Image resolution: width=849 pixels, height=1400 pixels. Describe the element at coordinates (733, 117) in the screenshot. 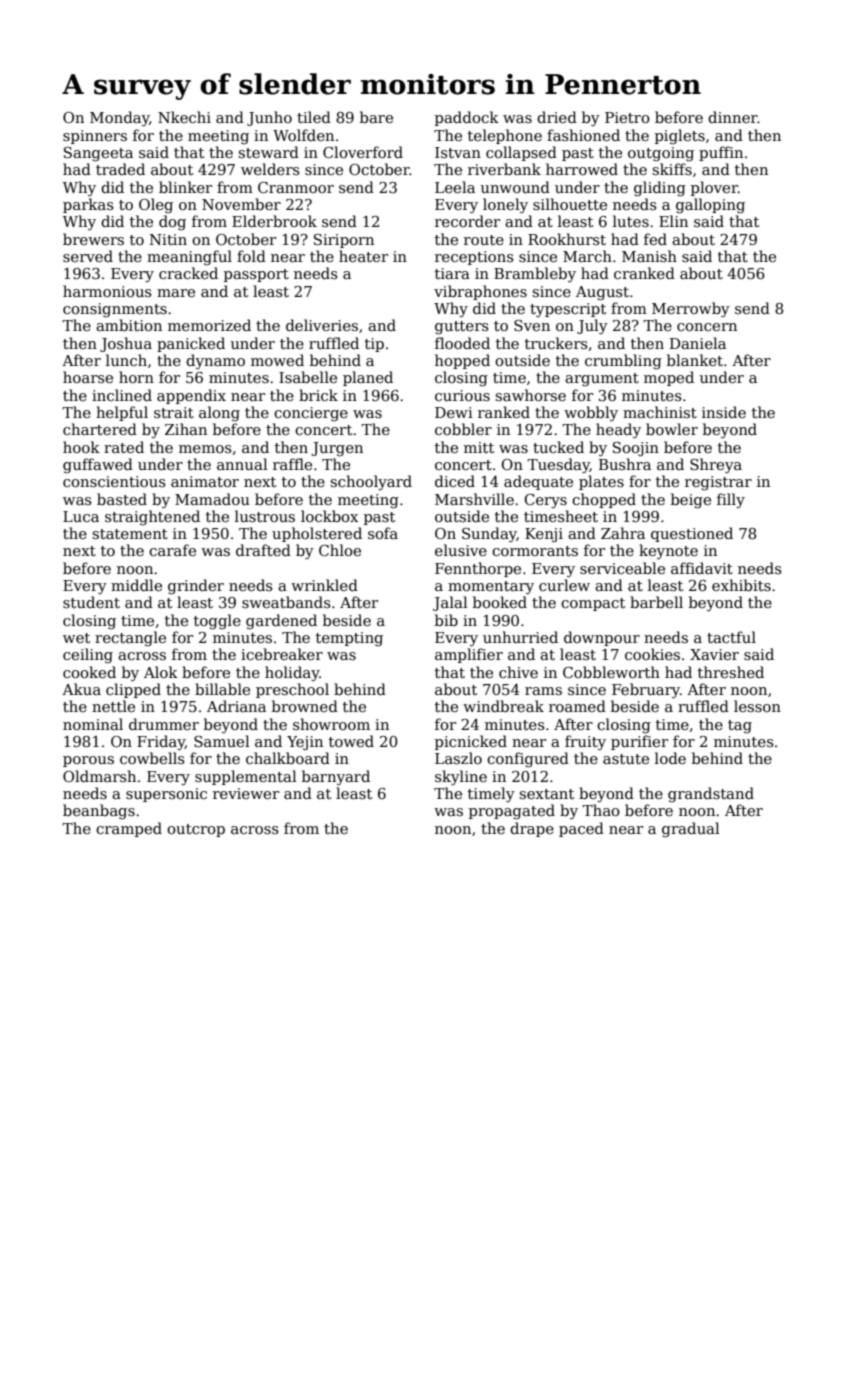

I see `dinner` at that location.
